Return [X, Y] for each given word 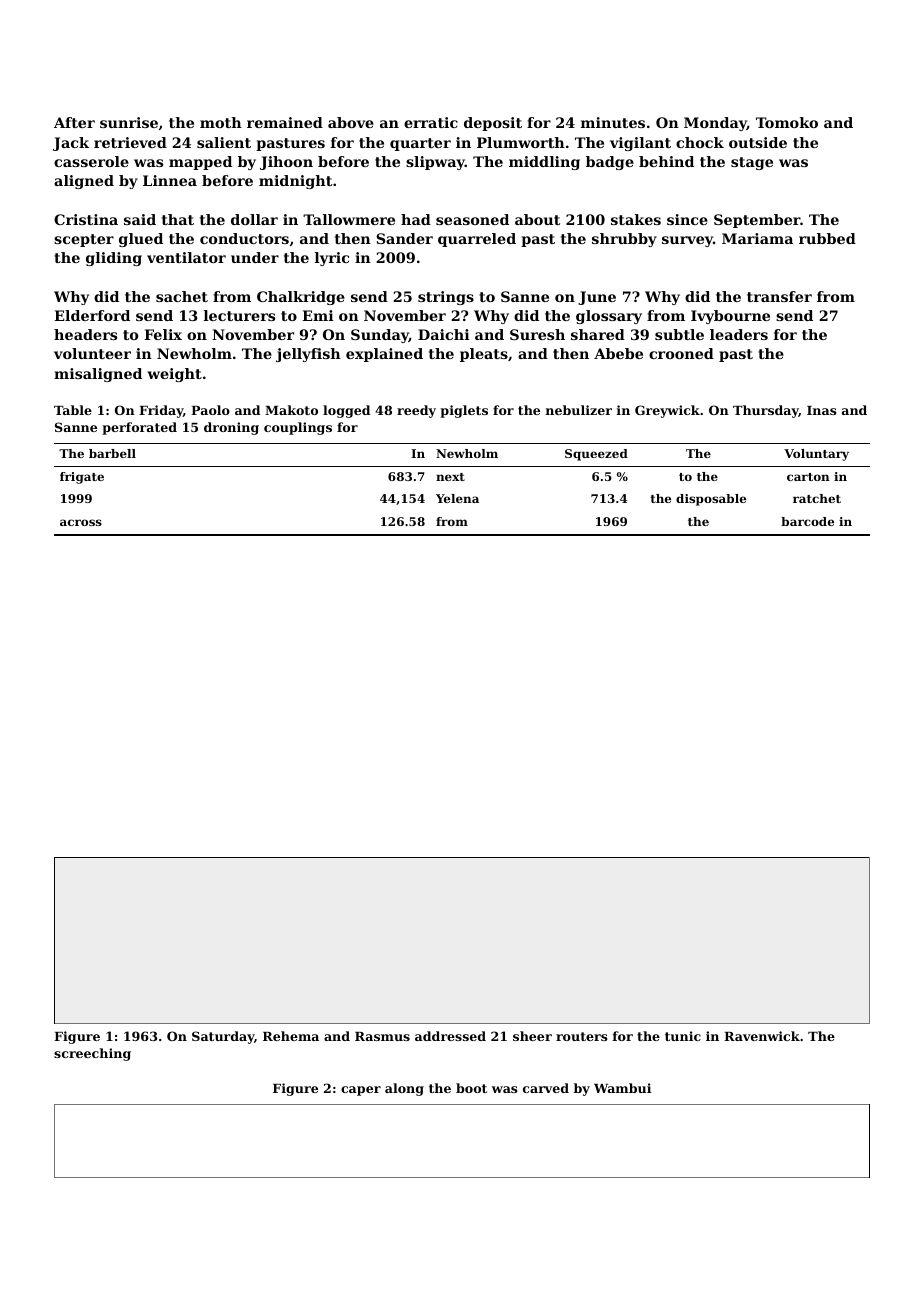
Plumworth [521, 142]
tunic [683, 1036]
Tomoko [787, 122]
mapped [200, 163]
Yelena [457, 498]
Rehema [291, 1036]
